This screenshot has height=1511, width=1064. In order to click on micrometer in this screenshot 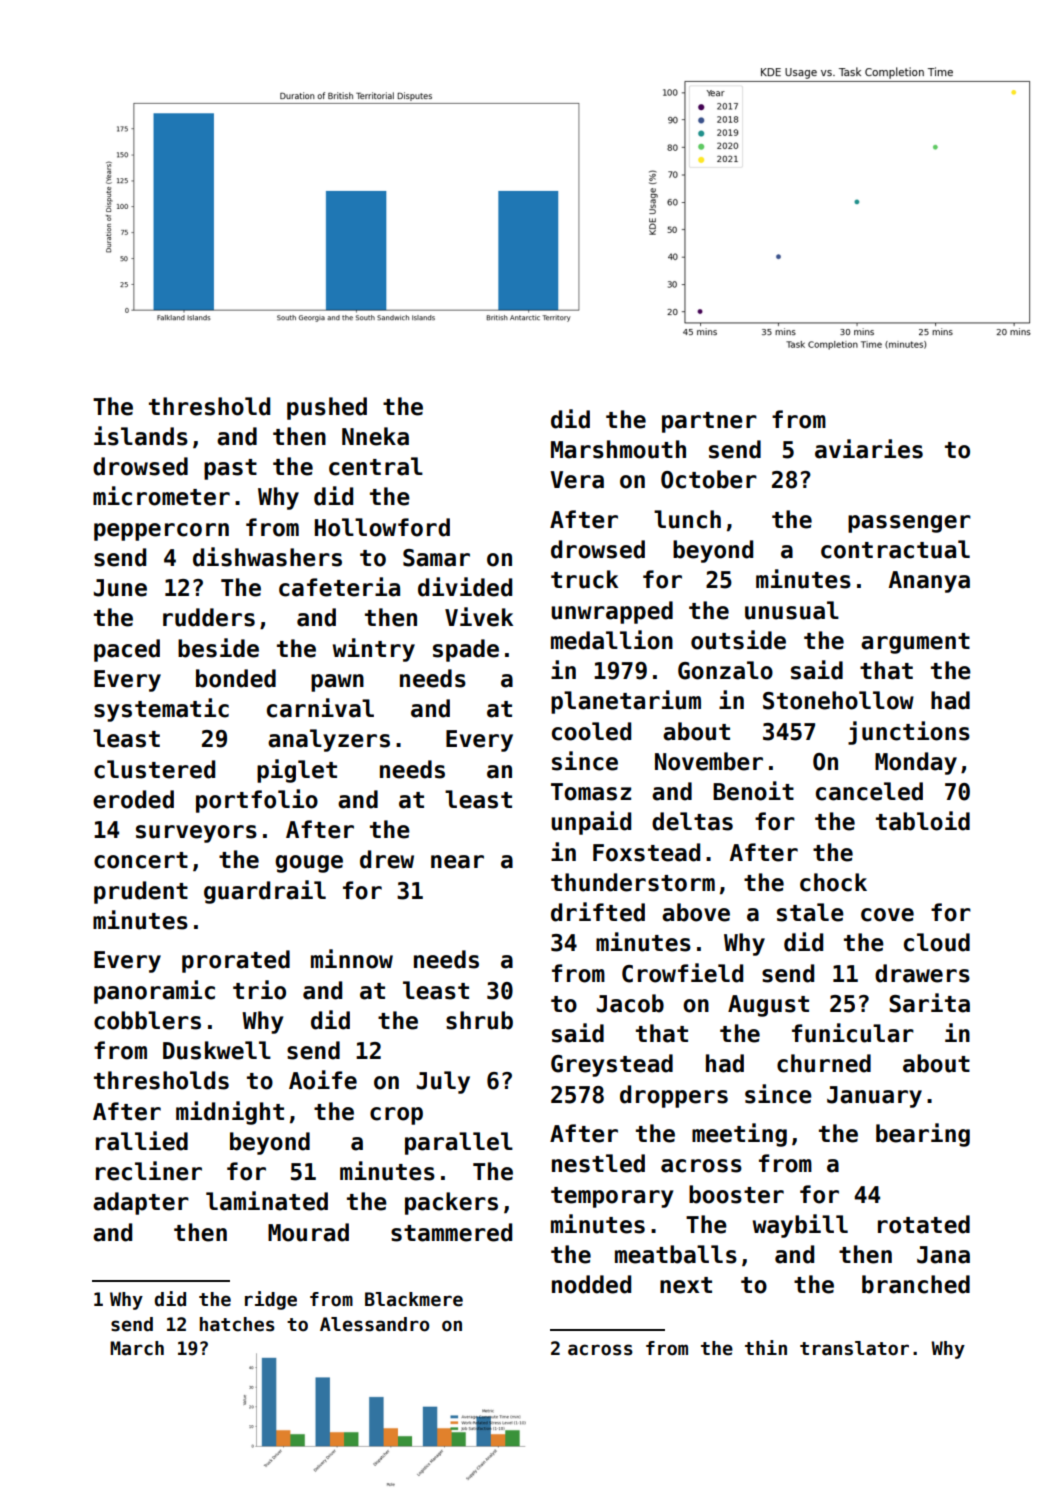, I will do `click(161, 496)`.
